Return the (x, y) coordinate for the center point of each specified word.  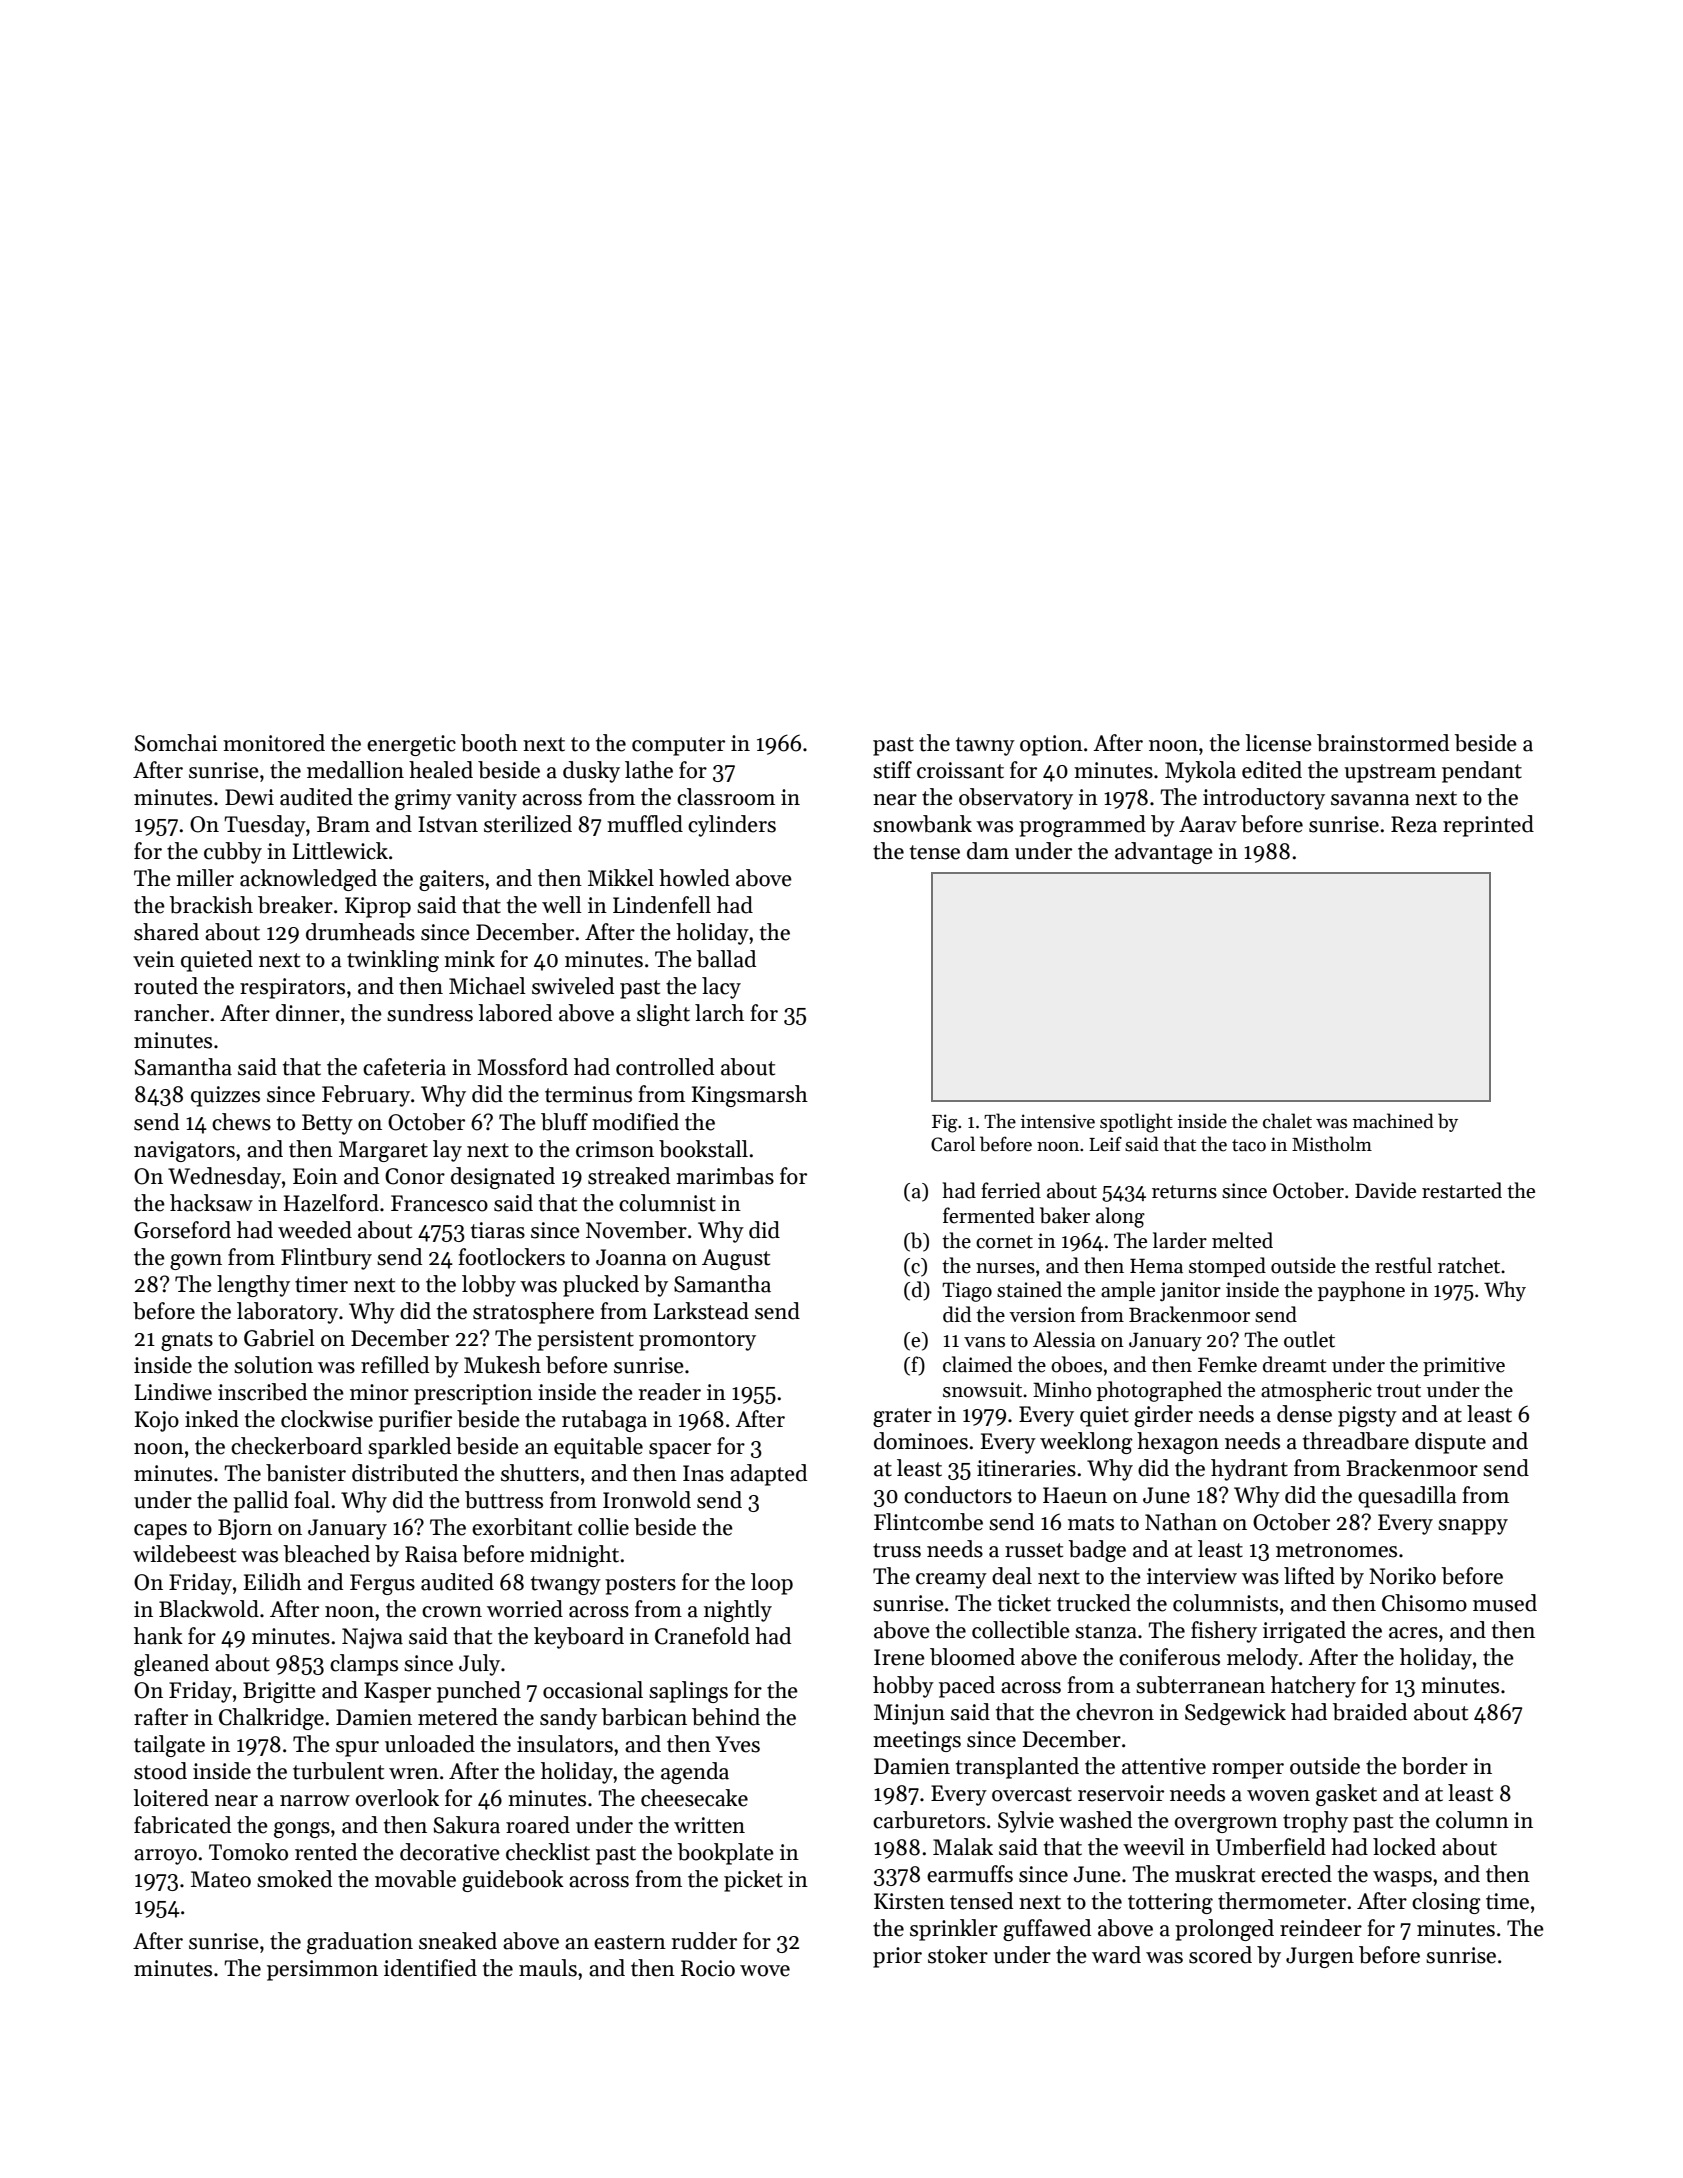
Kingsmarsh (750, 1096)
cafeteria (404, 1067)
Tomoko (248, 1852)
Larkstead (701, 1311)
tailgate (169, 1746)
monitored (274, 743)
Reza (1414, 824)
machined (1393, 1121)
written (709, 1825)
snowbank (922, 824)
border (1435, 1766)
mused (1505, 1603)
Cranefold (702, 1636)
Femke (1227, 1364)
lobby (489, 1286)
